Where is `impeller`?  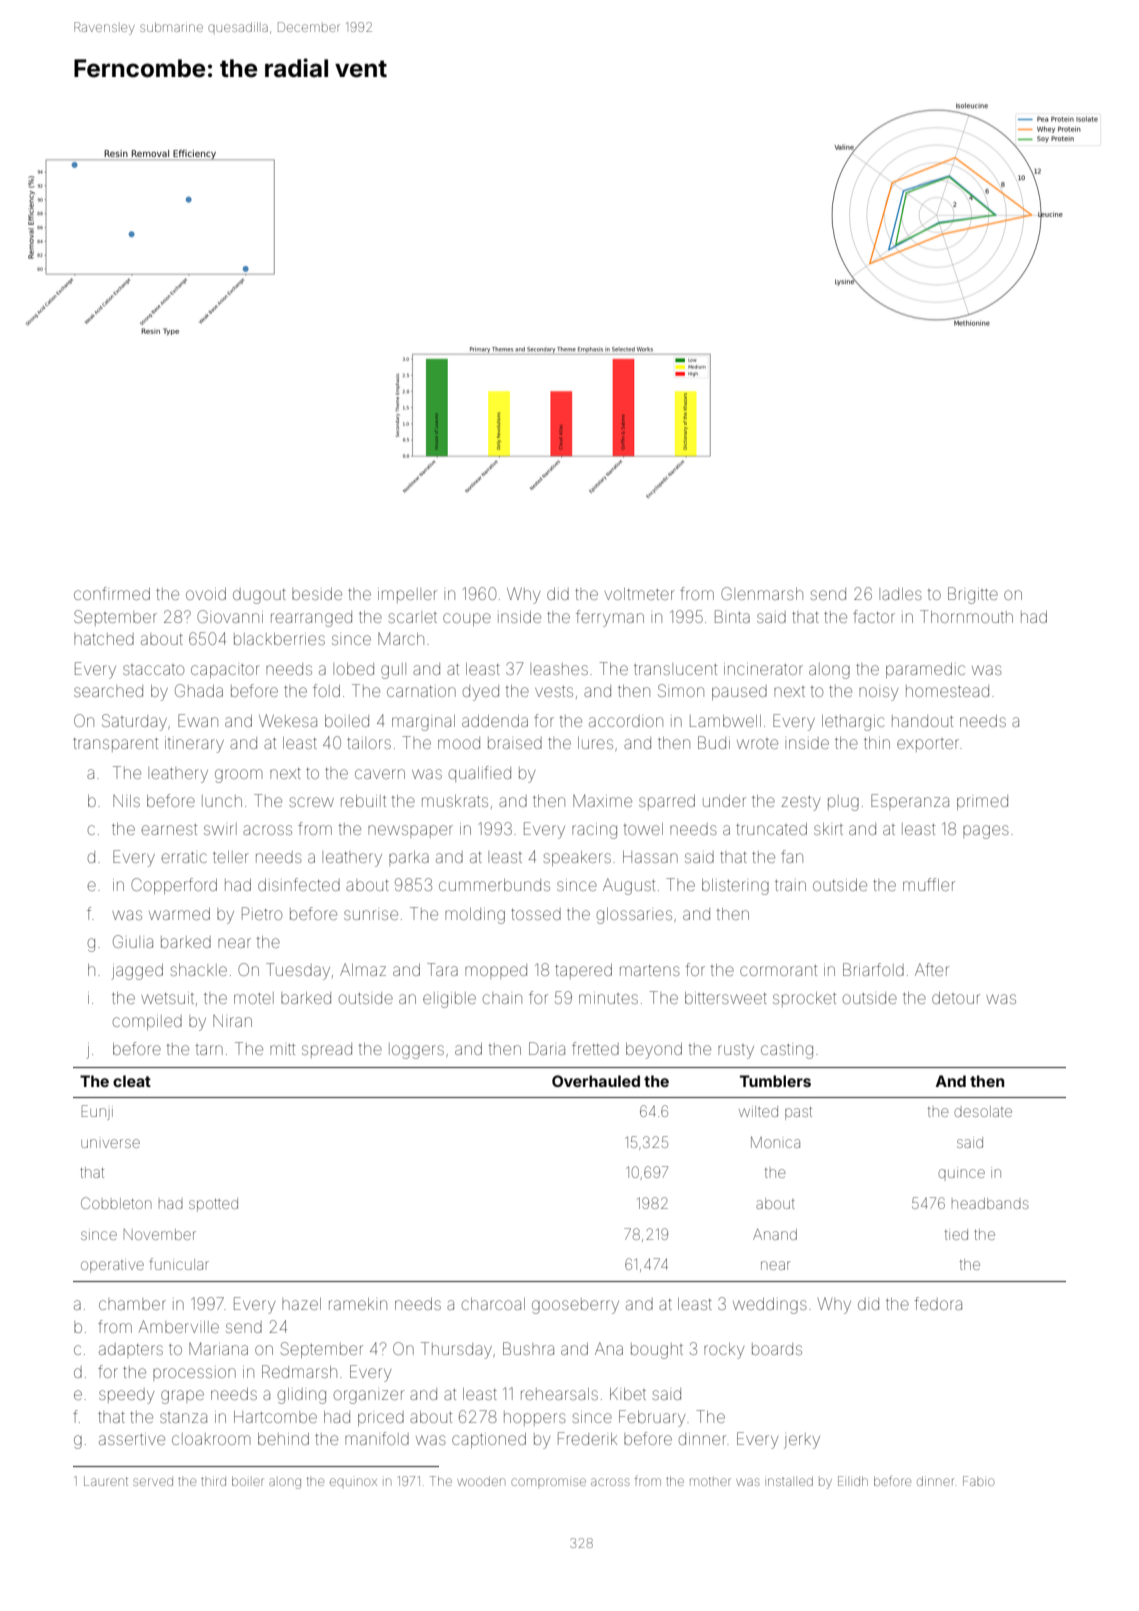 impeller is located at coordinates (407, 595).
